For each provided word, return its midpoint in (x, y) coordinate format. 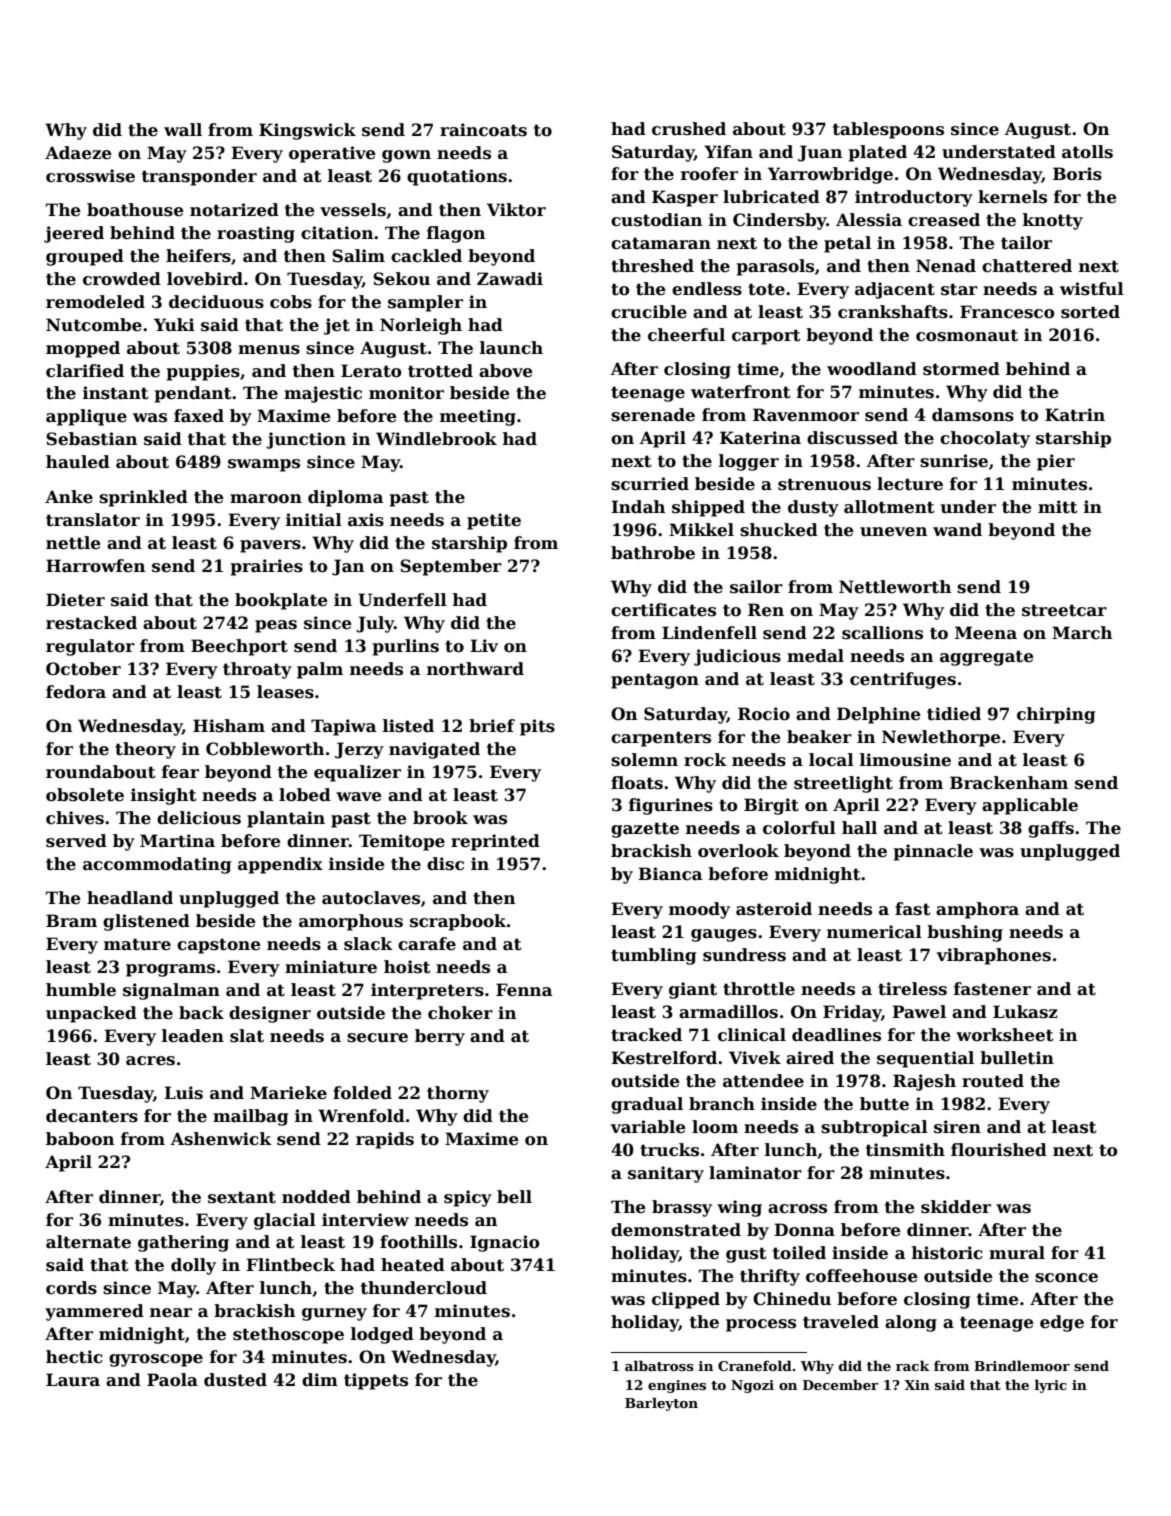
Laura (73, 1380)
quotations (457, 177)
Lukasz (1025, 1012)
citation (337, 233)
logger (749, 462)
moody (699, 910)
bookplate (281, 601)
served (76, 841)
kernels (1012, 197)
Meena (986, 633)
